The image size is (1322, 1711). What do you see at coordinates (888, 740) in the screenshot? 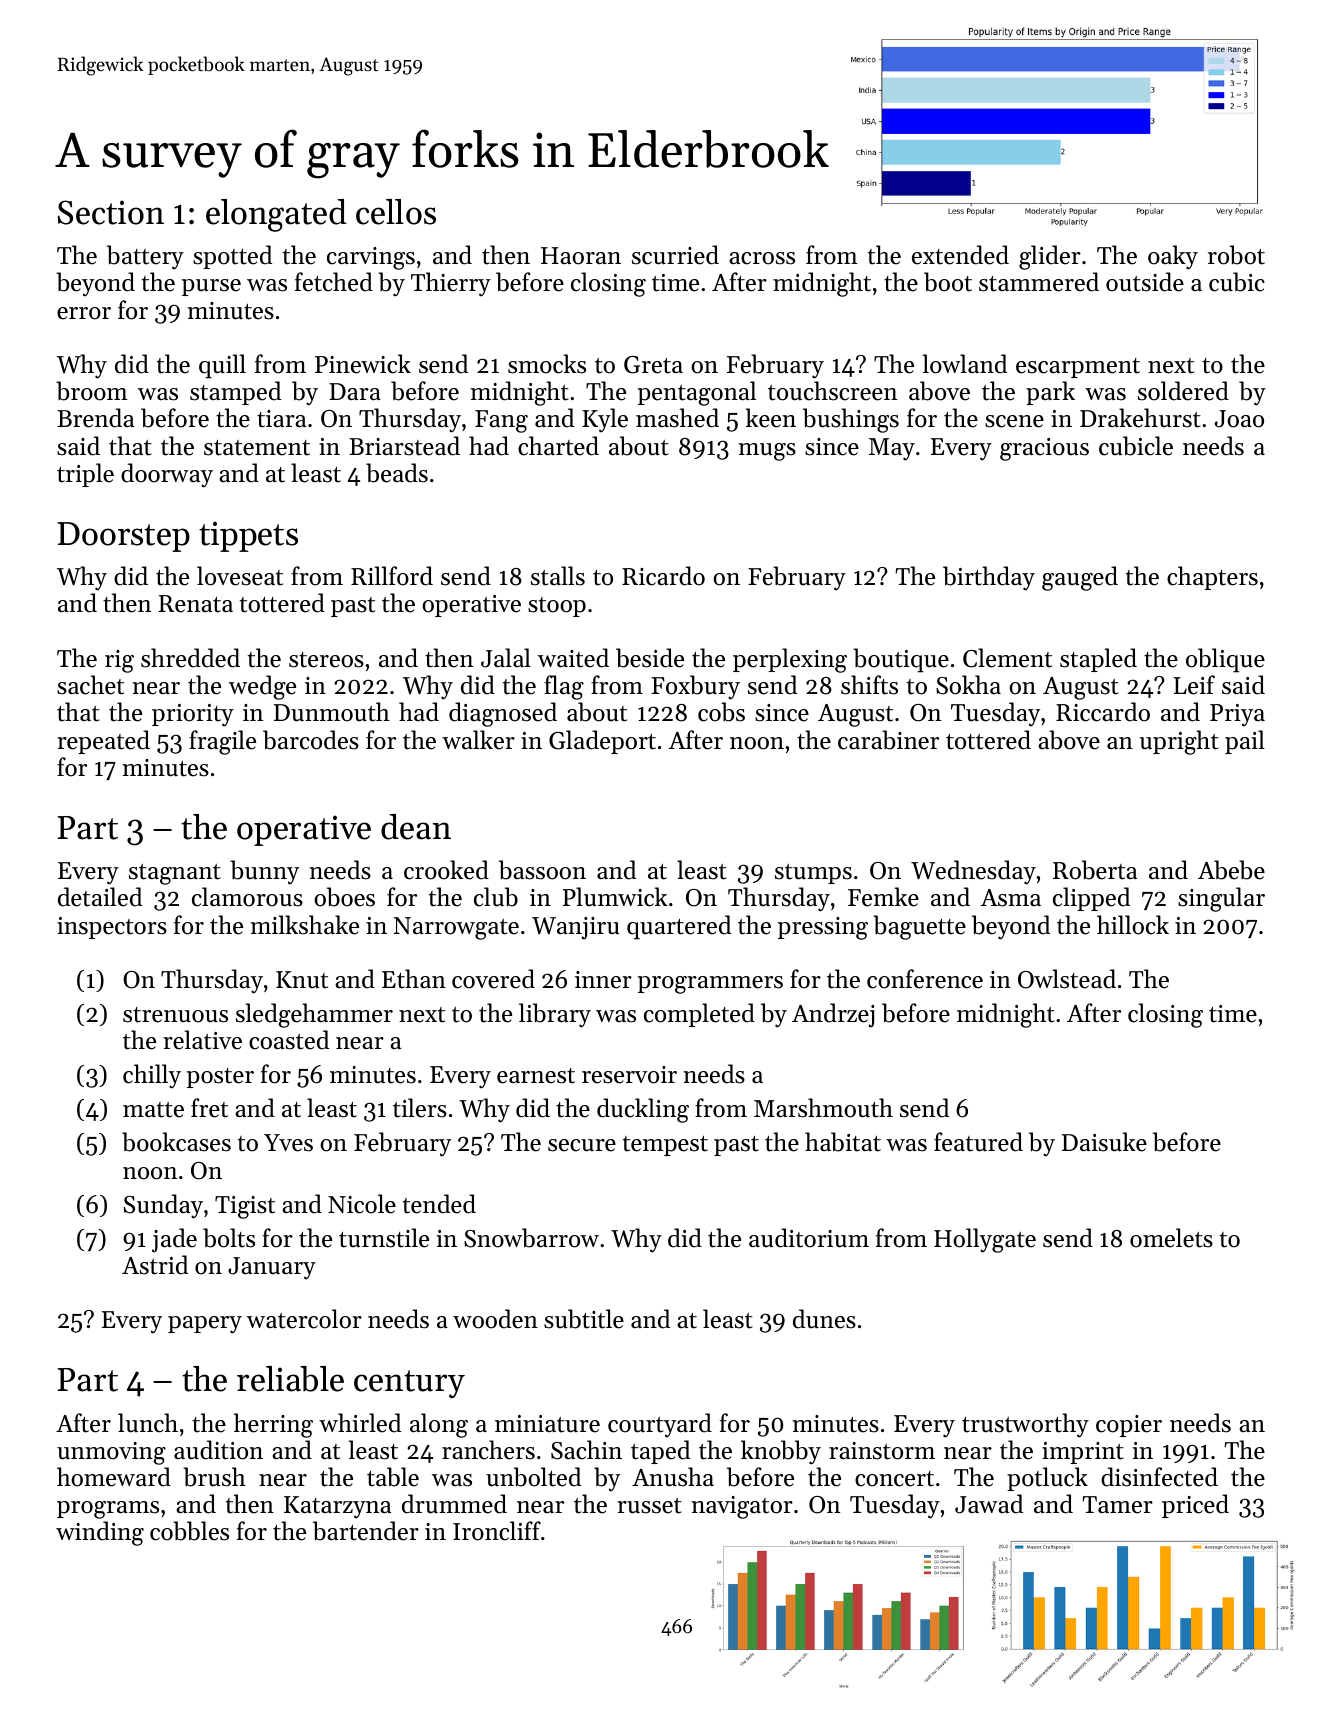
I see `carabiner` at bounding box center [888, 740].
